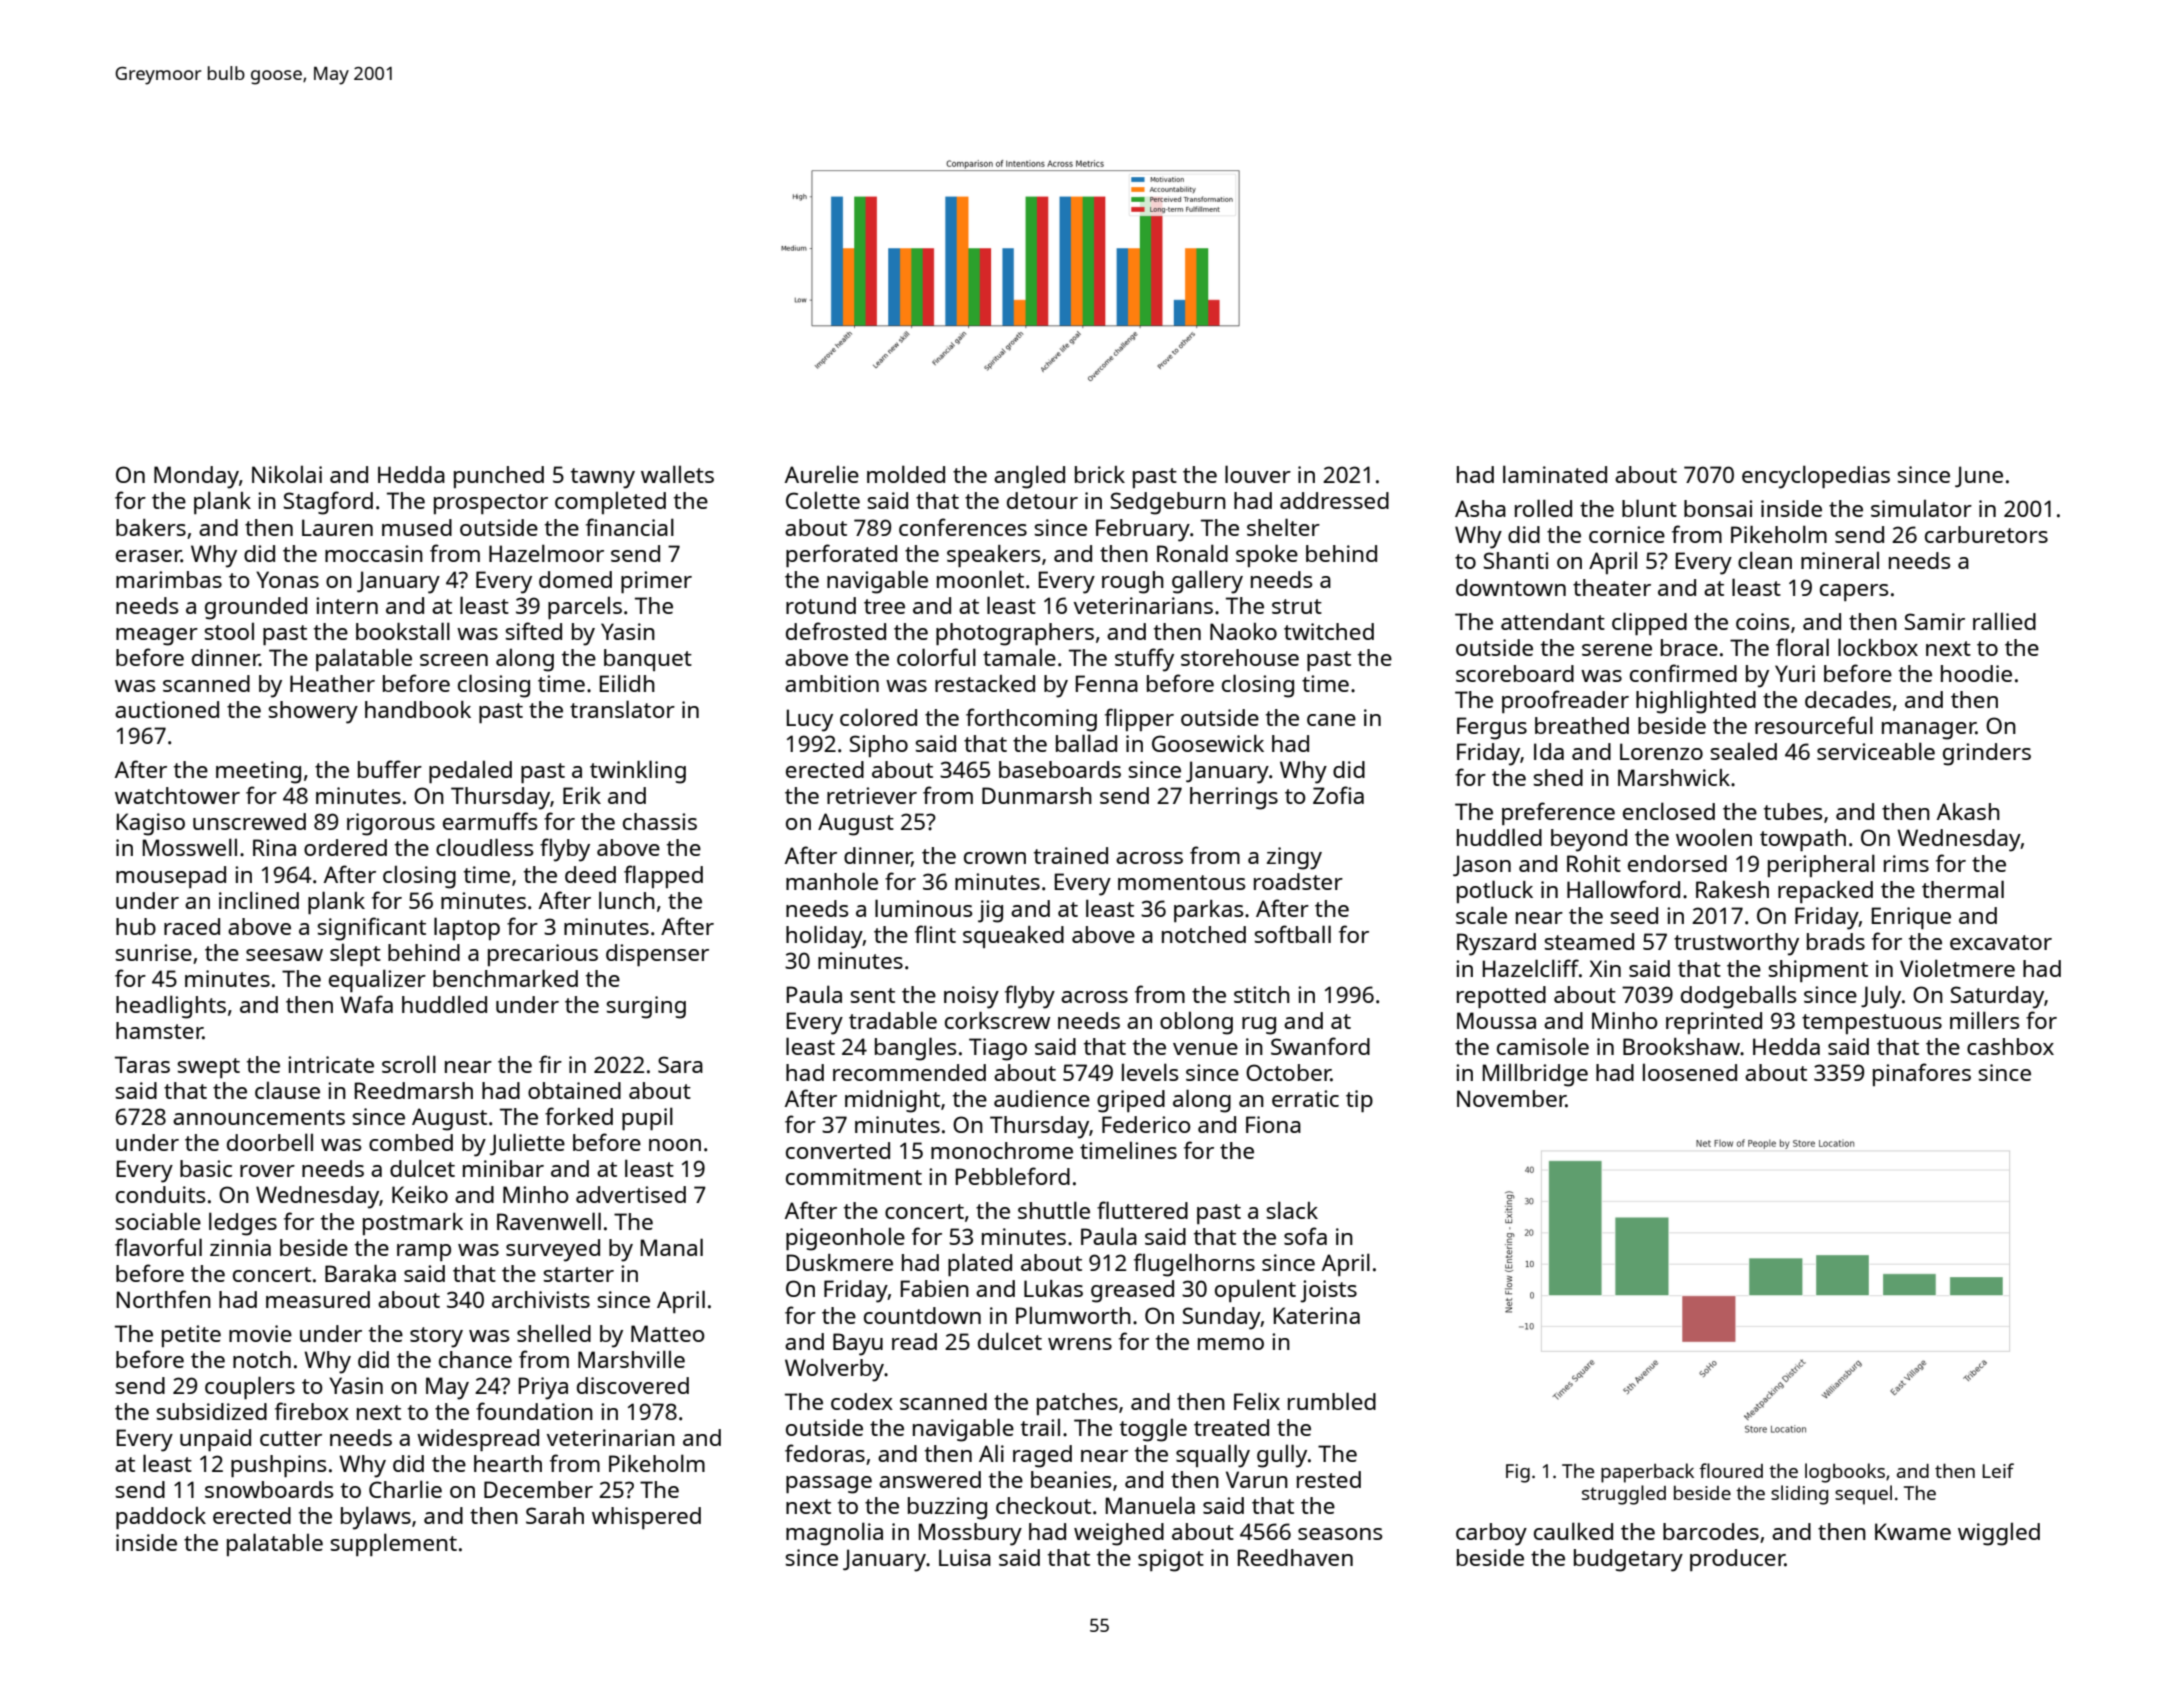 This screenshot has height=1683, width=2178. I want to click on Luisa, so click(965, 1557).
